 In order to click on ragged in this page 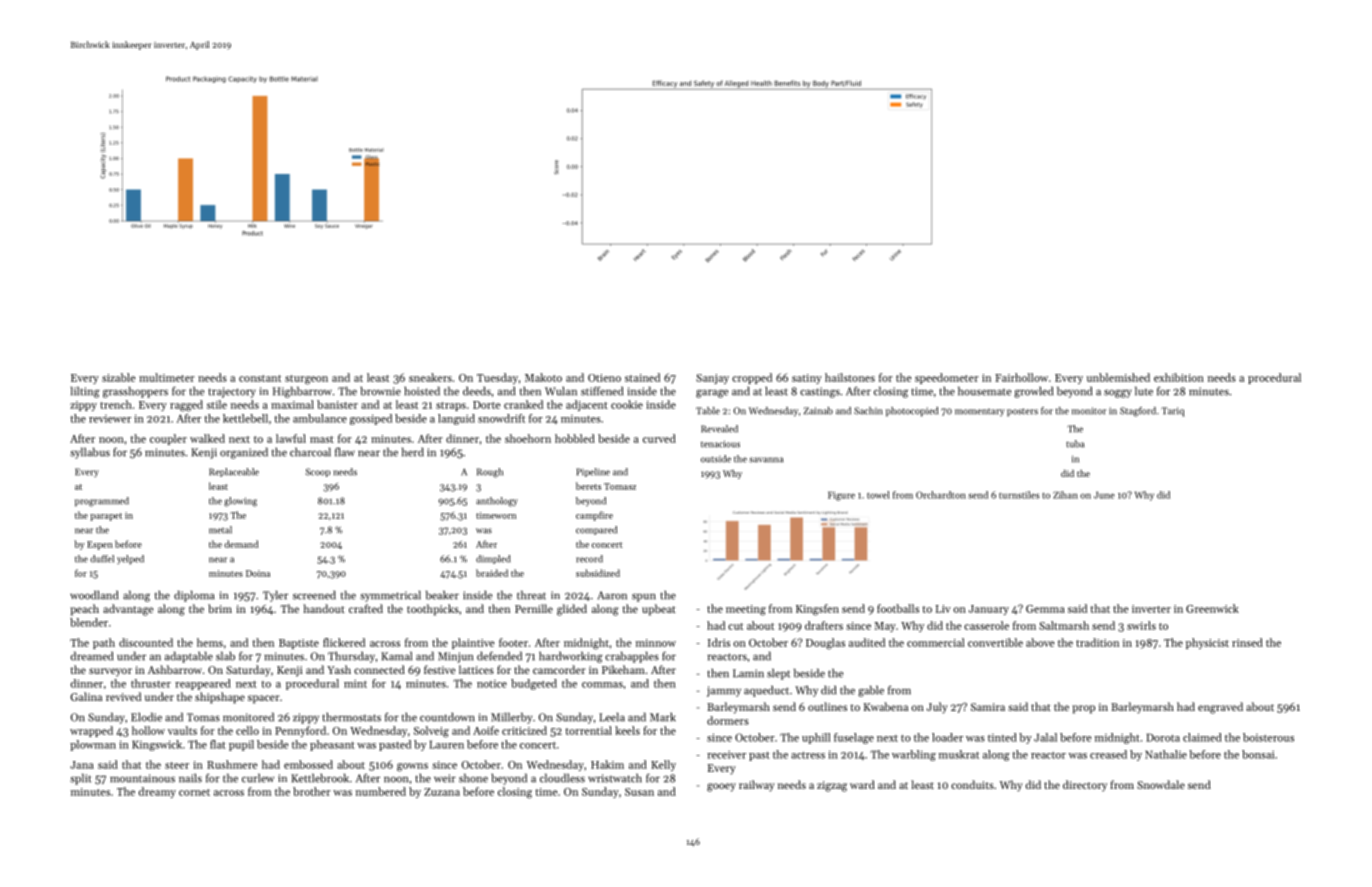, I will do `click(186, 406)`.
